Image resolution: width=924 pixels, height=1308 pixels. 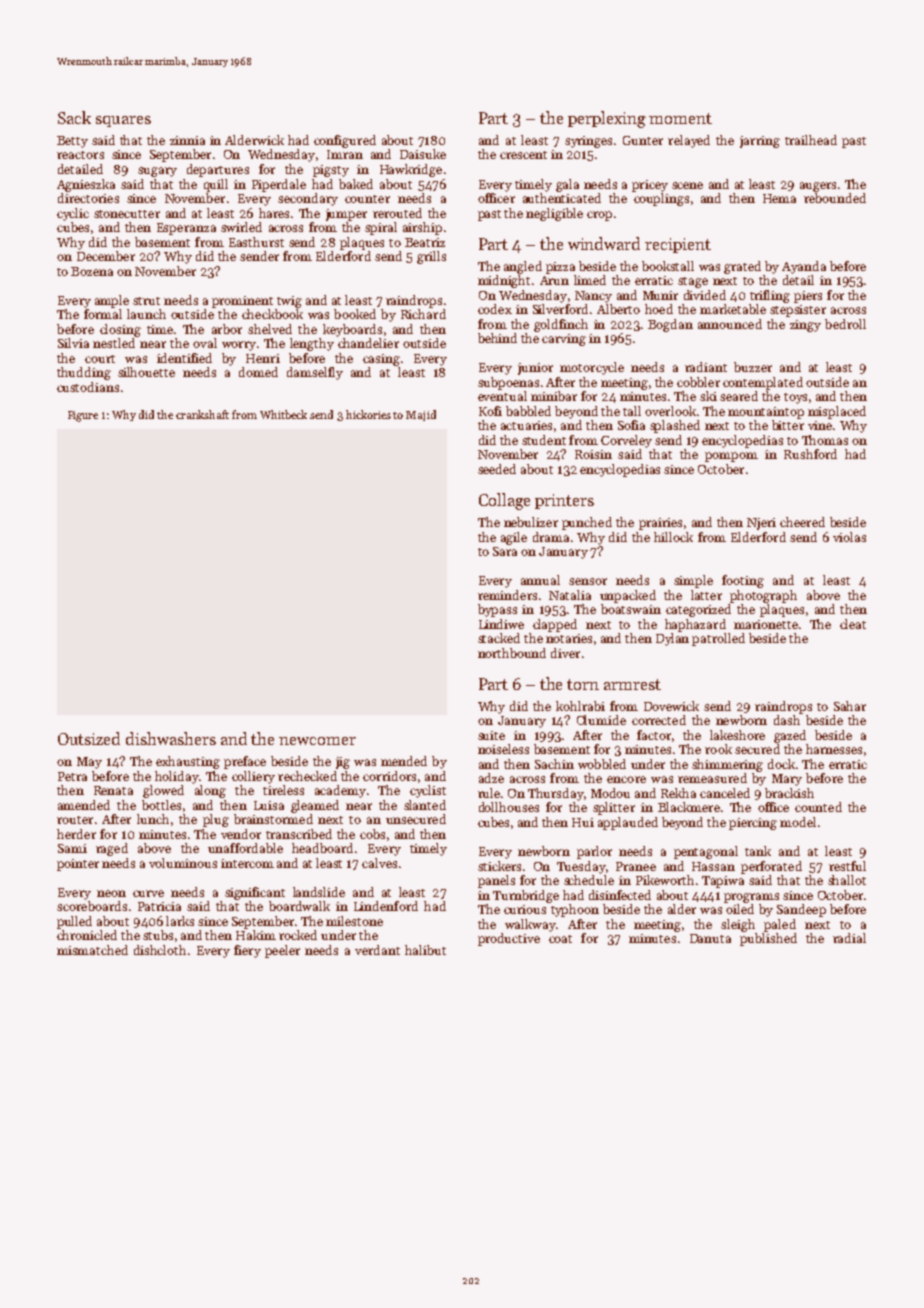 What do you see at coordinates (554, 214) in the image?
I see `negligible` at bounding box center [554, 214].
